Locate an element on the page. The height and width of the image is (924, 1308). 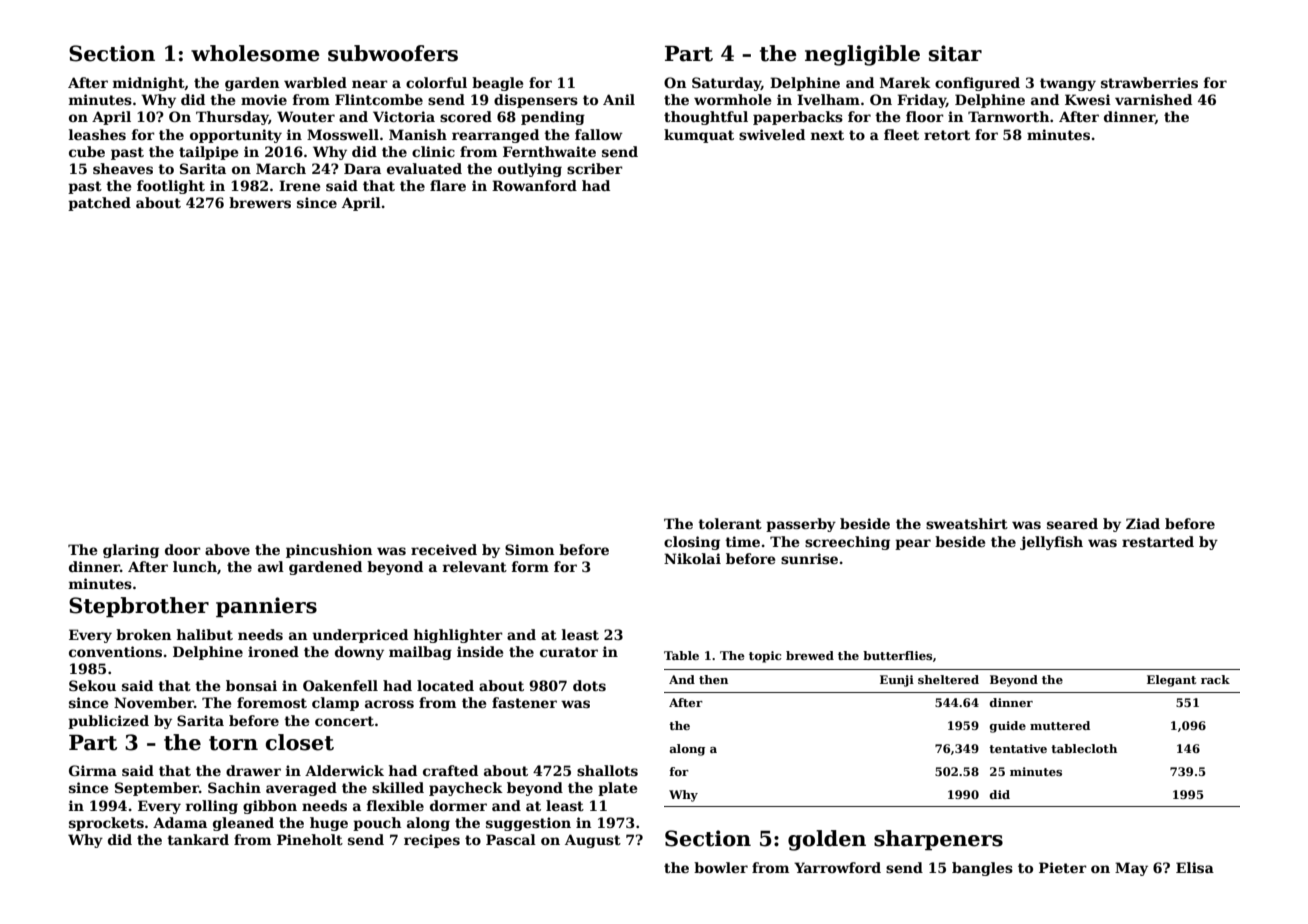
patched is located at coordinates (99, 204).
